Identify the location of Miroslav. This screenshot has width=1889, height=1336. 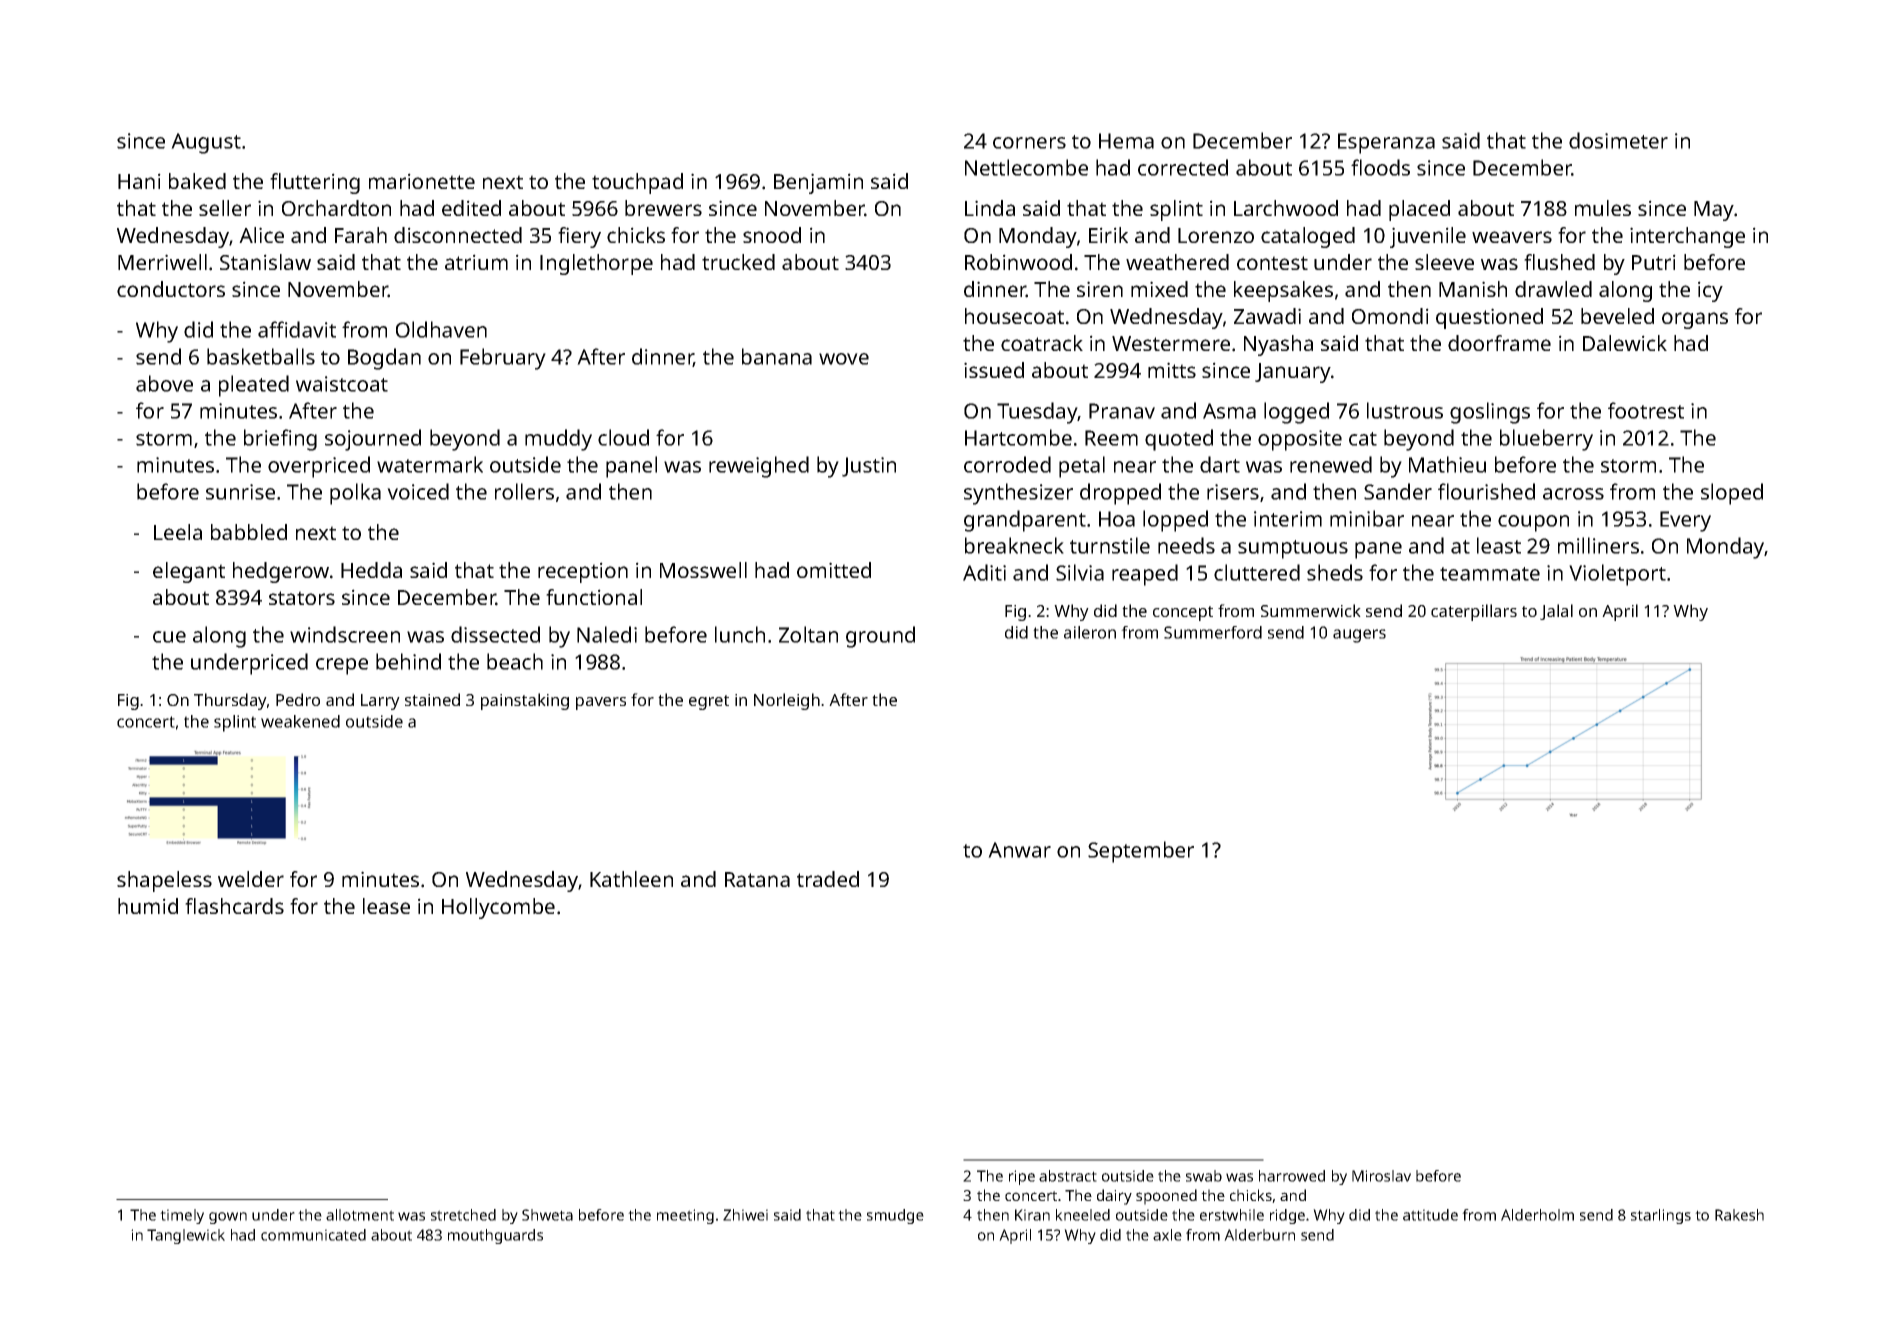
(1381, 1176).
